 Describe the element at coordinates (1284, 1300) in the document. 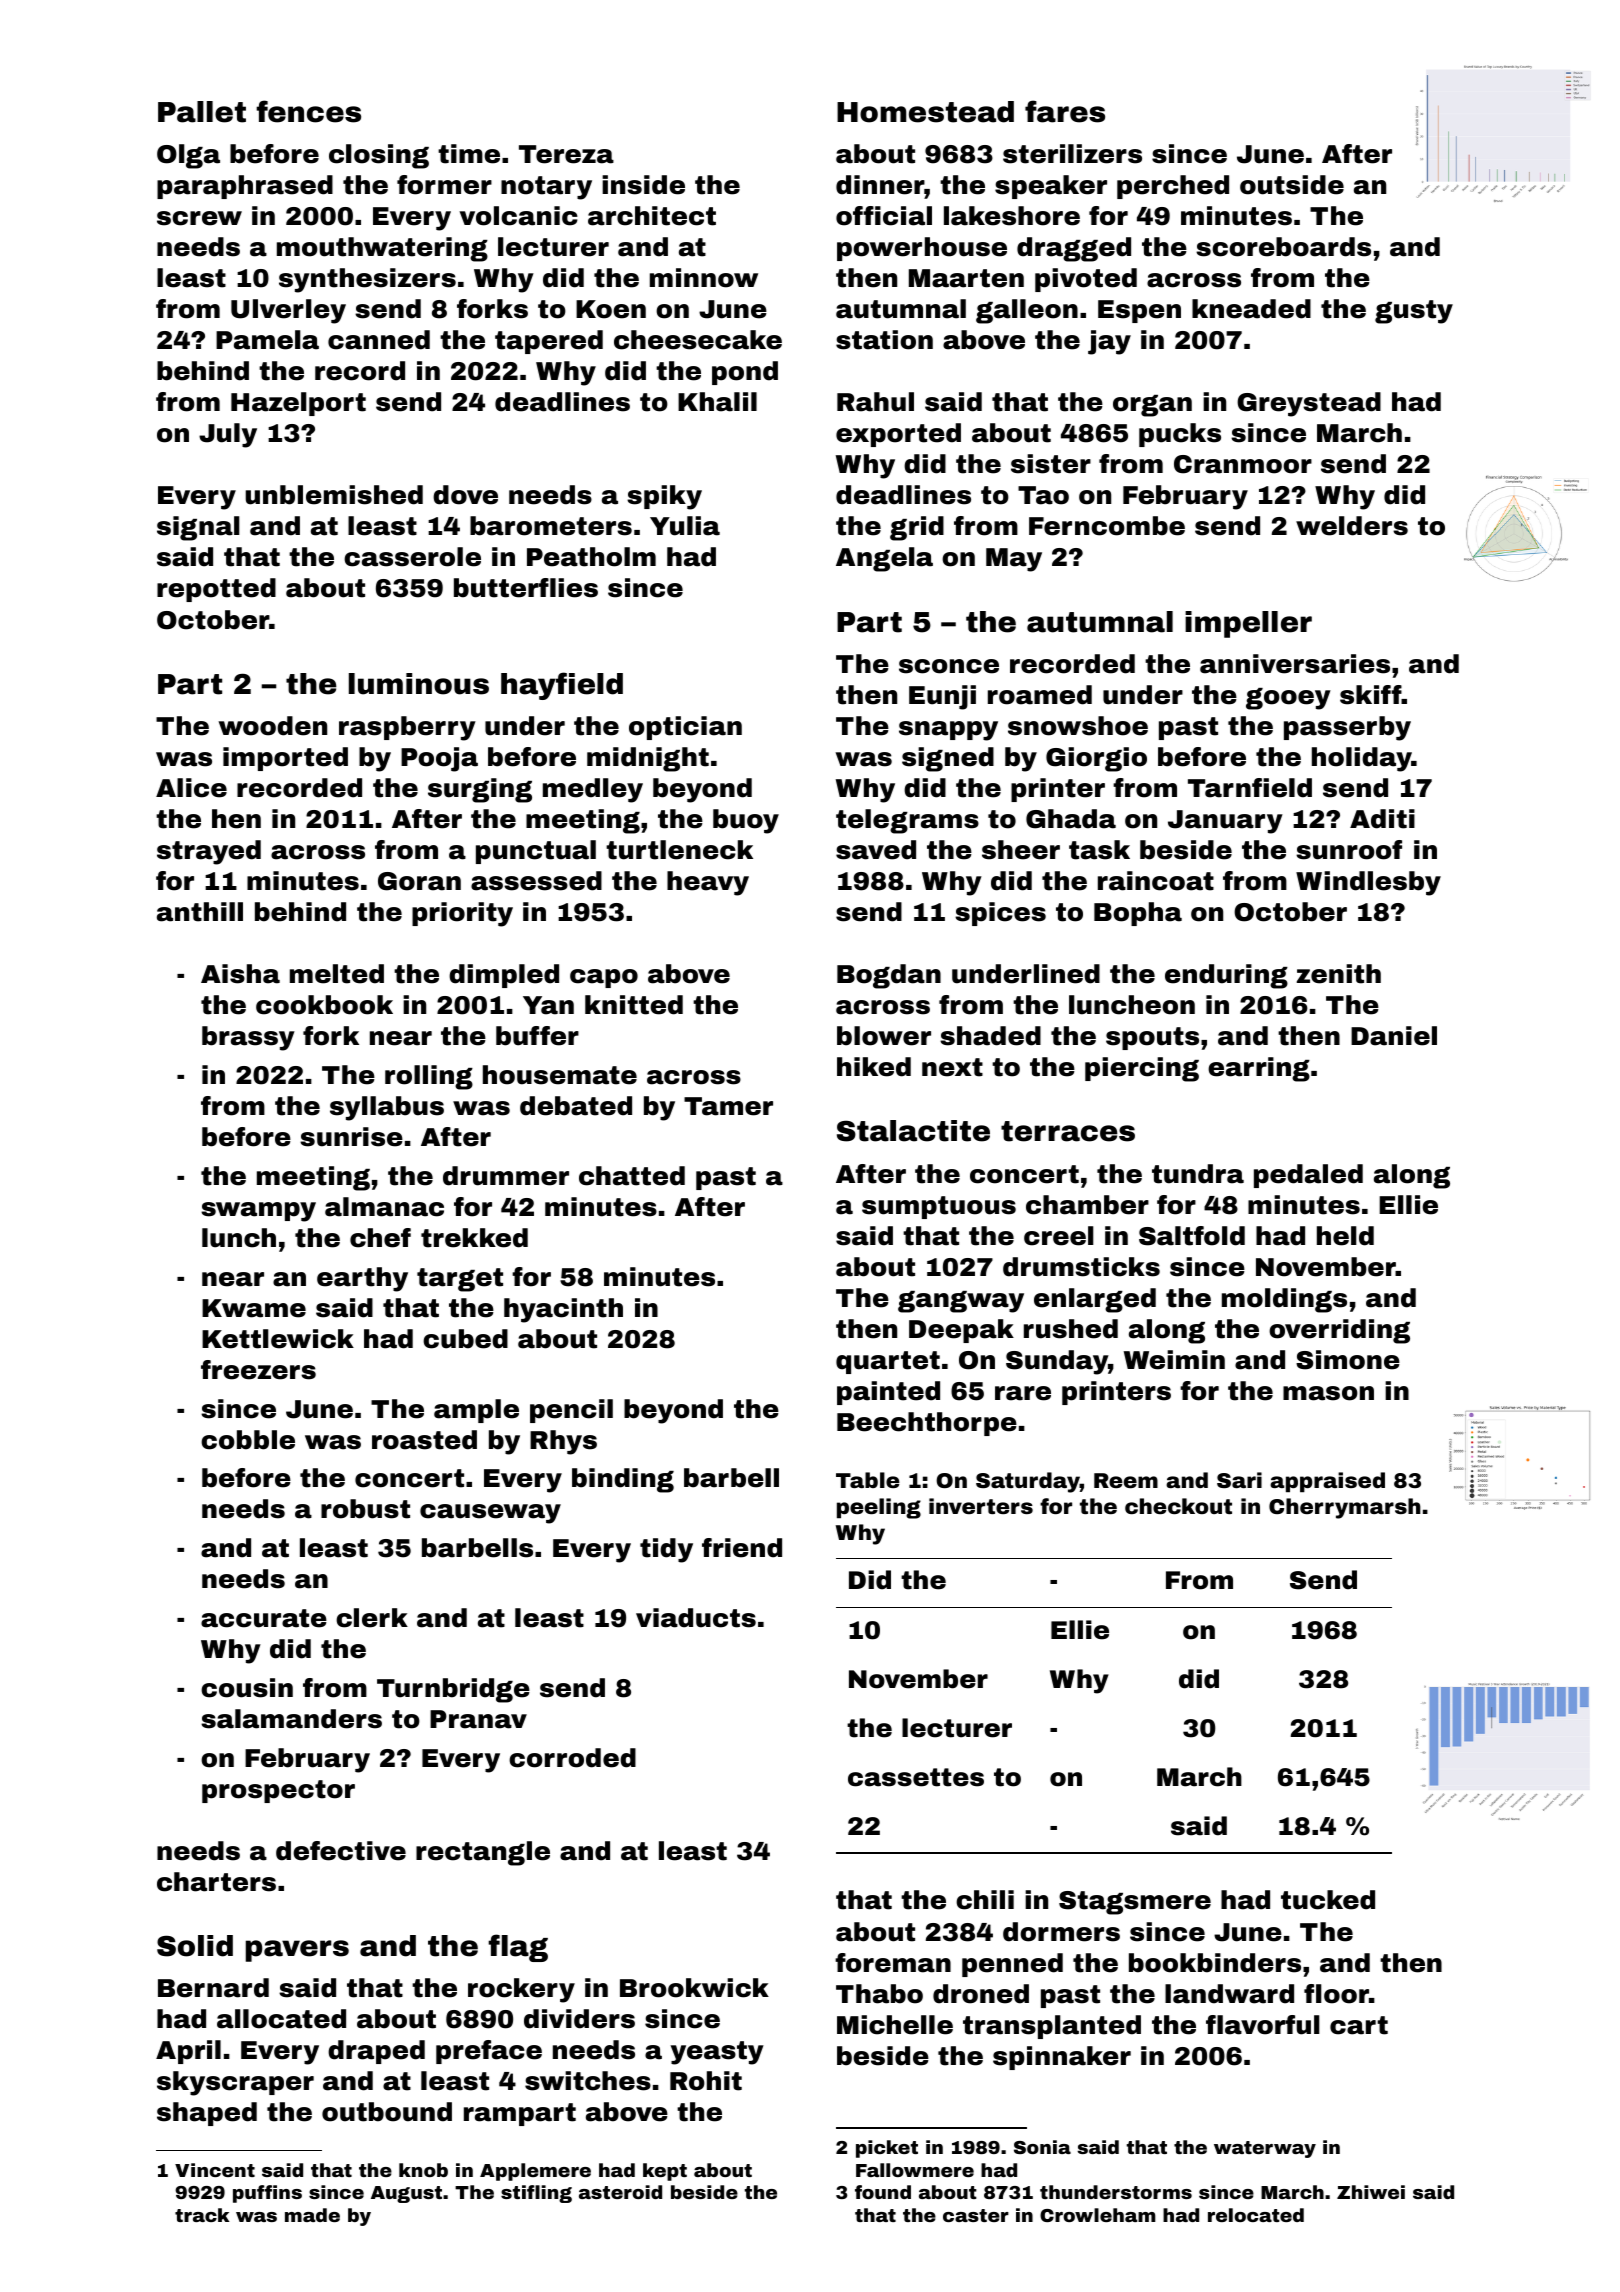

I see `moldings` at that location.
